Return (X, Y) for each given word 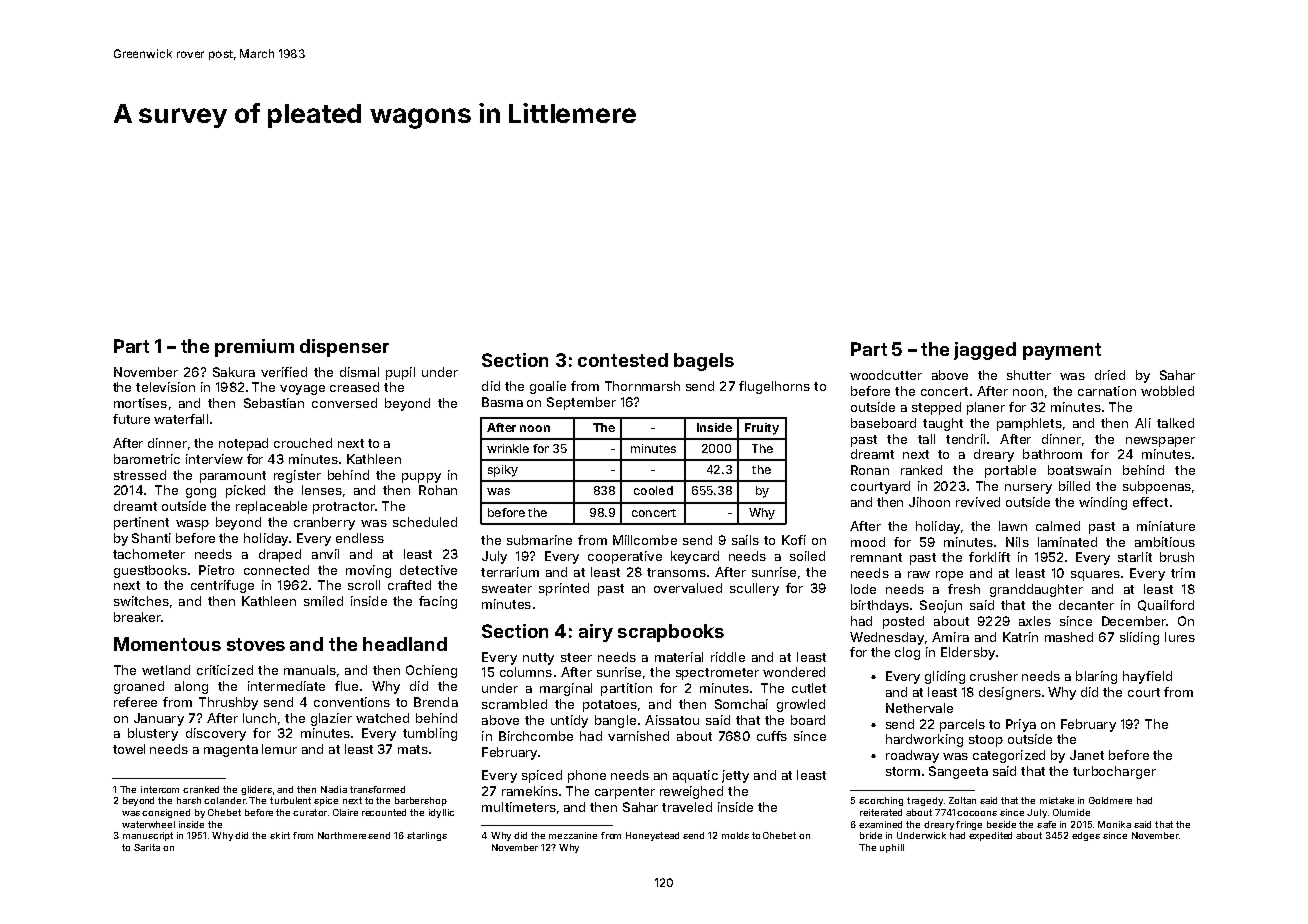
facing (438, 602)
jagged (985, 351)
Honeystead (652, 836)
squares (1095, 576)
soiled (807, 556)
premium (254, 348)
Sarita (147, 847)
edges (1086, 836)
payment (1062, 351)
